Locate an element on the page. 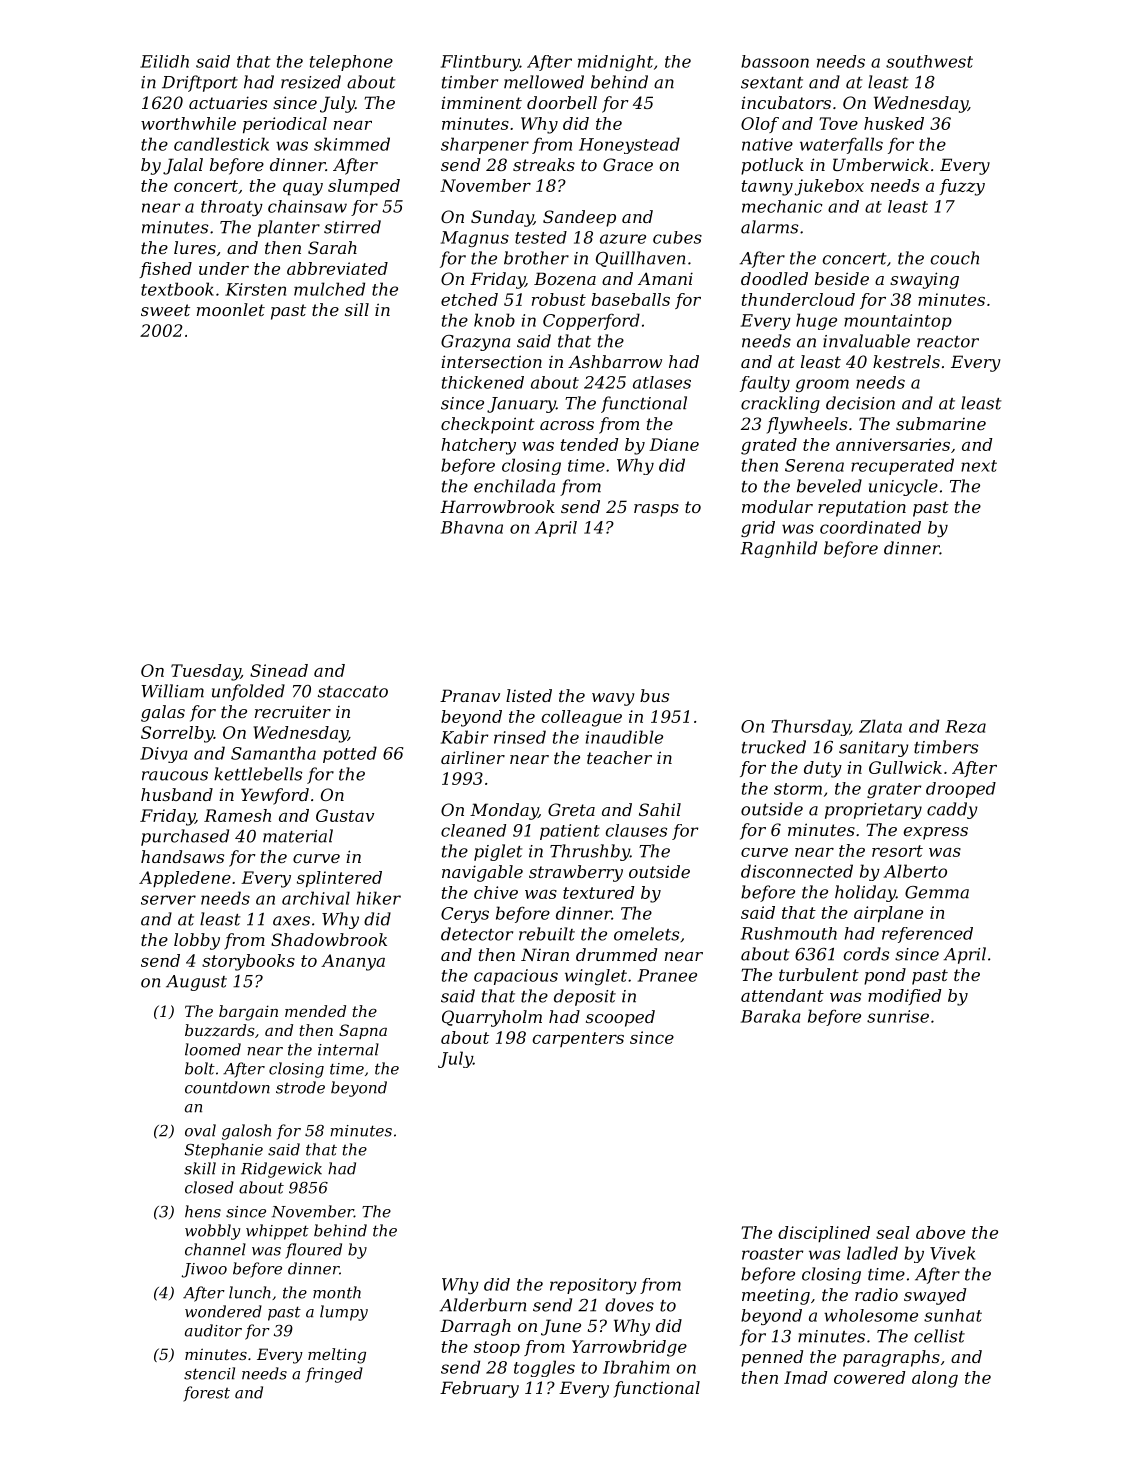 Image resolution: width=1145 pixels, height=1482 pixels. skimmed is located at coordinates (352, 144).
